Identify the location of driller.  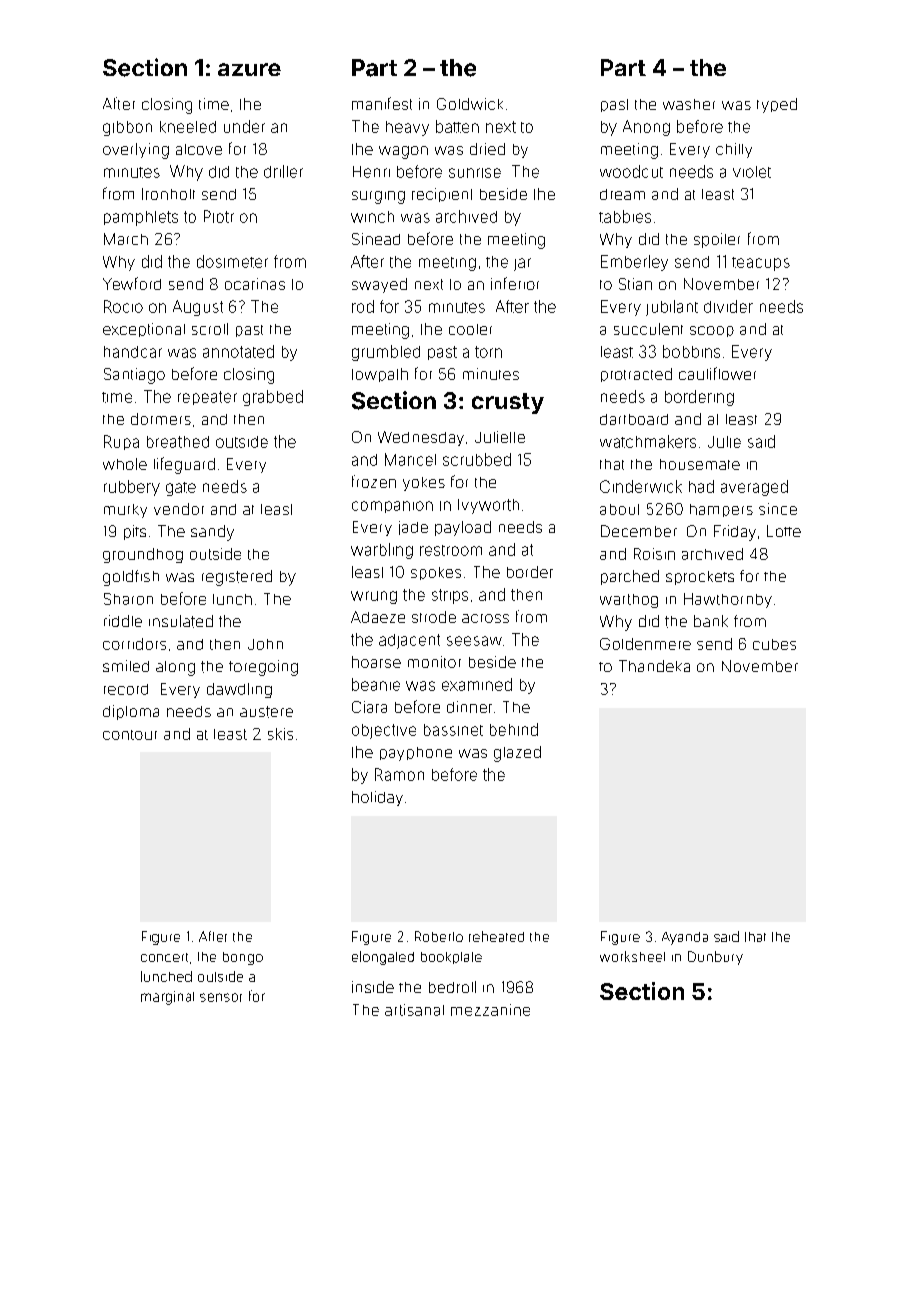
(283, 171).
